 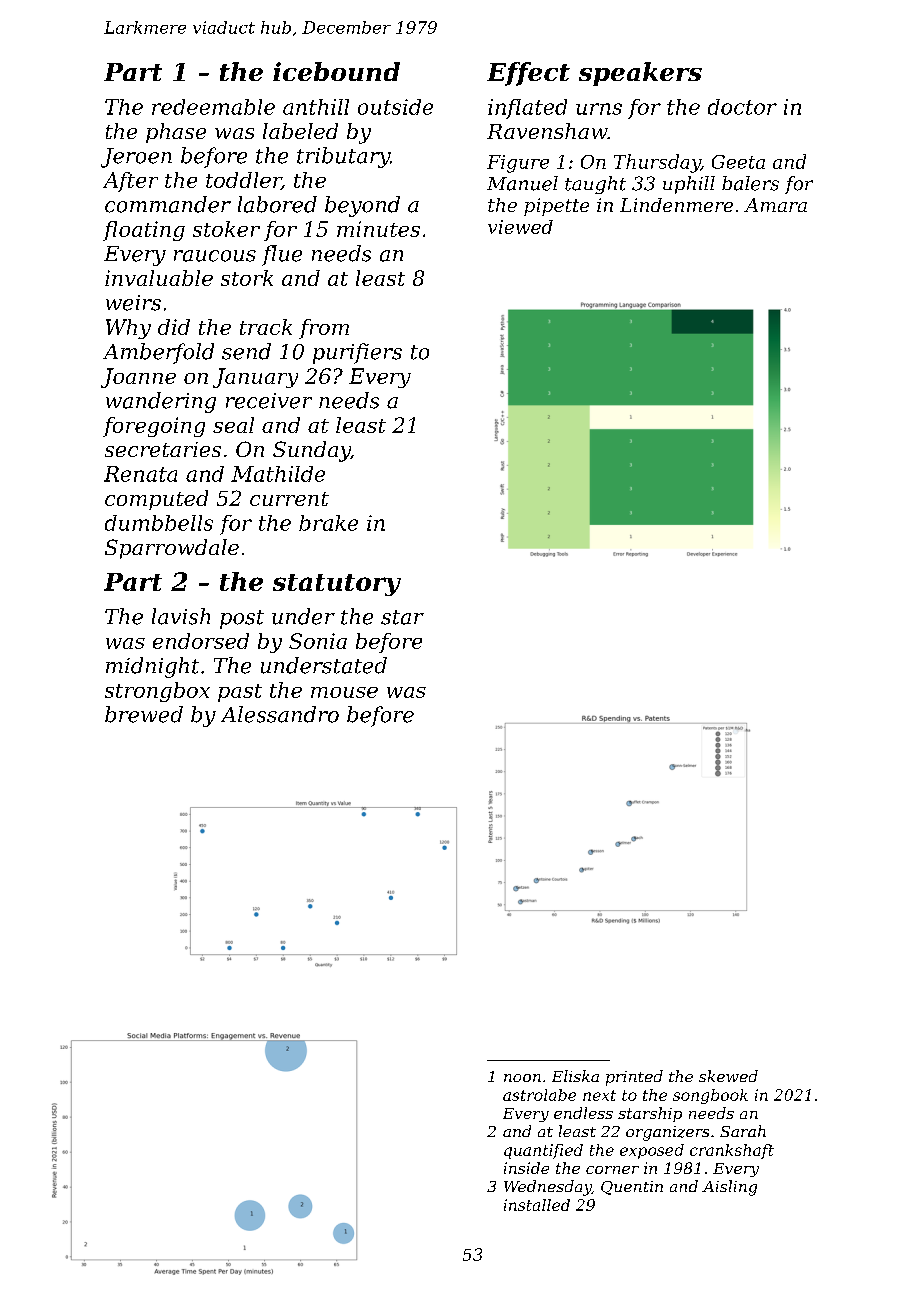 I want to click on viewed, so click(x=520, y=227).
